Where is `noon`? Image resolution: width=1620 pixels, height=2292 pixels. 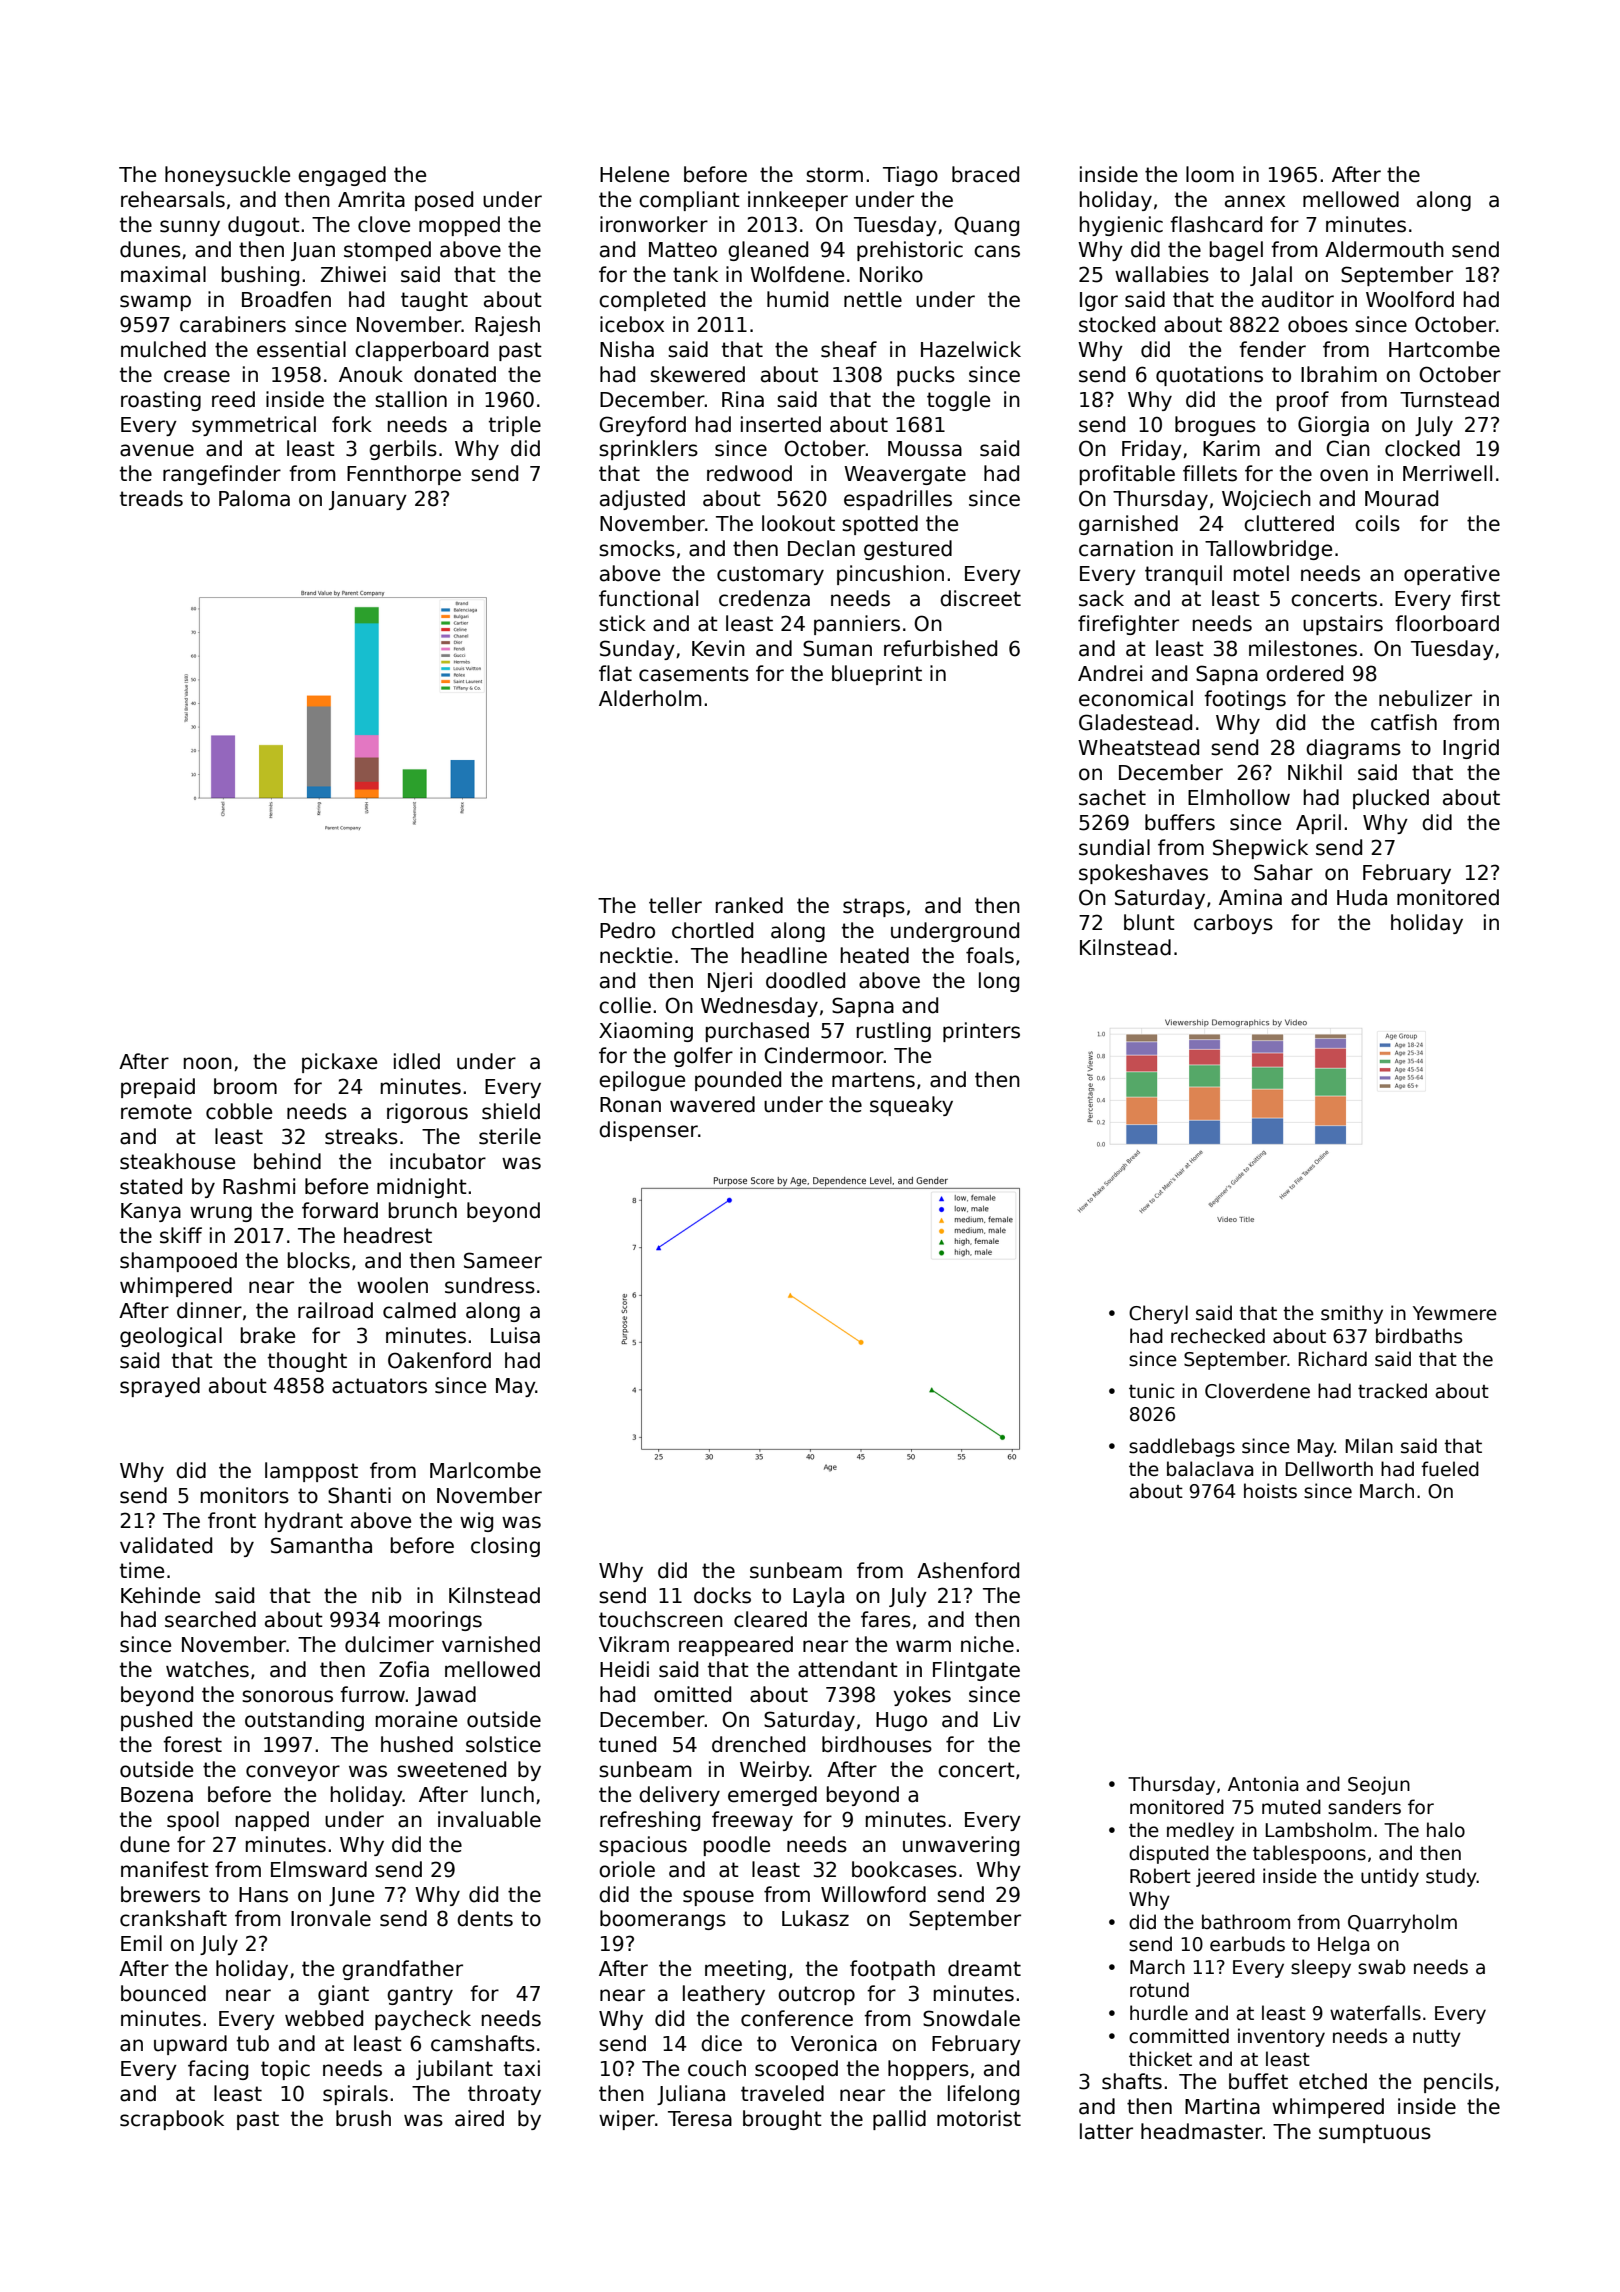
noon is located at coordinates (208, 1063).
